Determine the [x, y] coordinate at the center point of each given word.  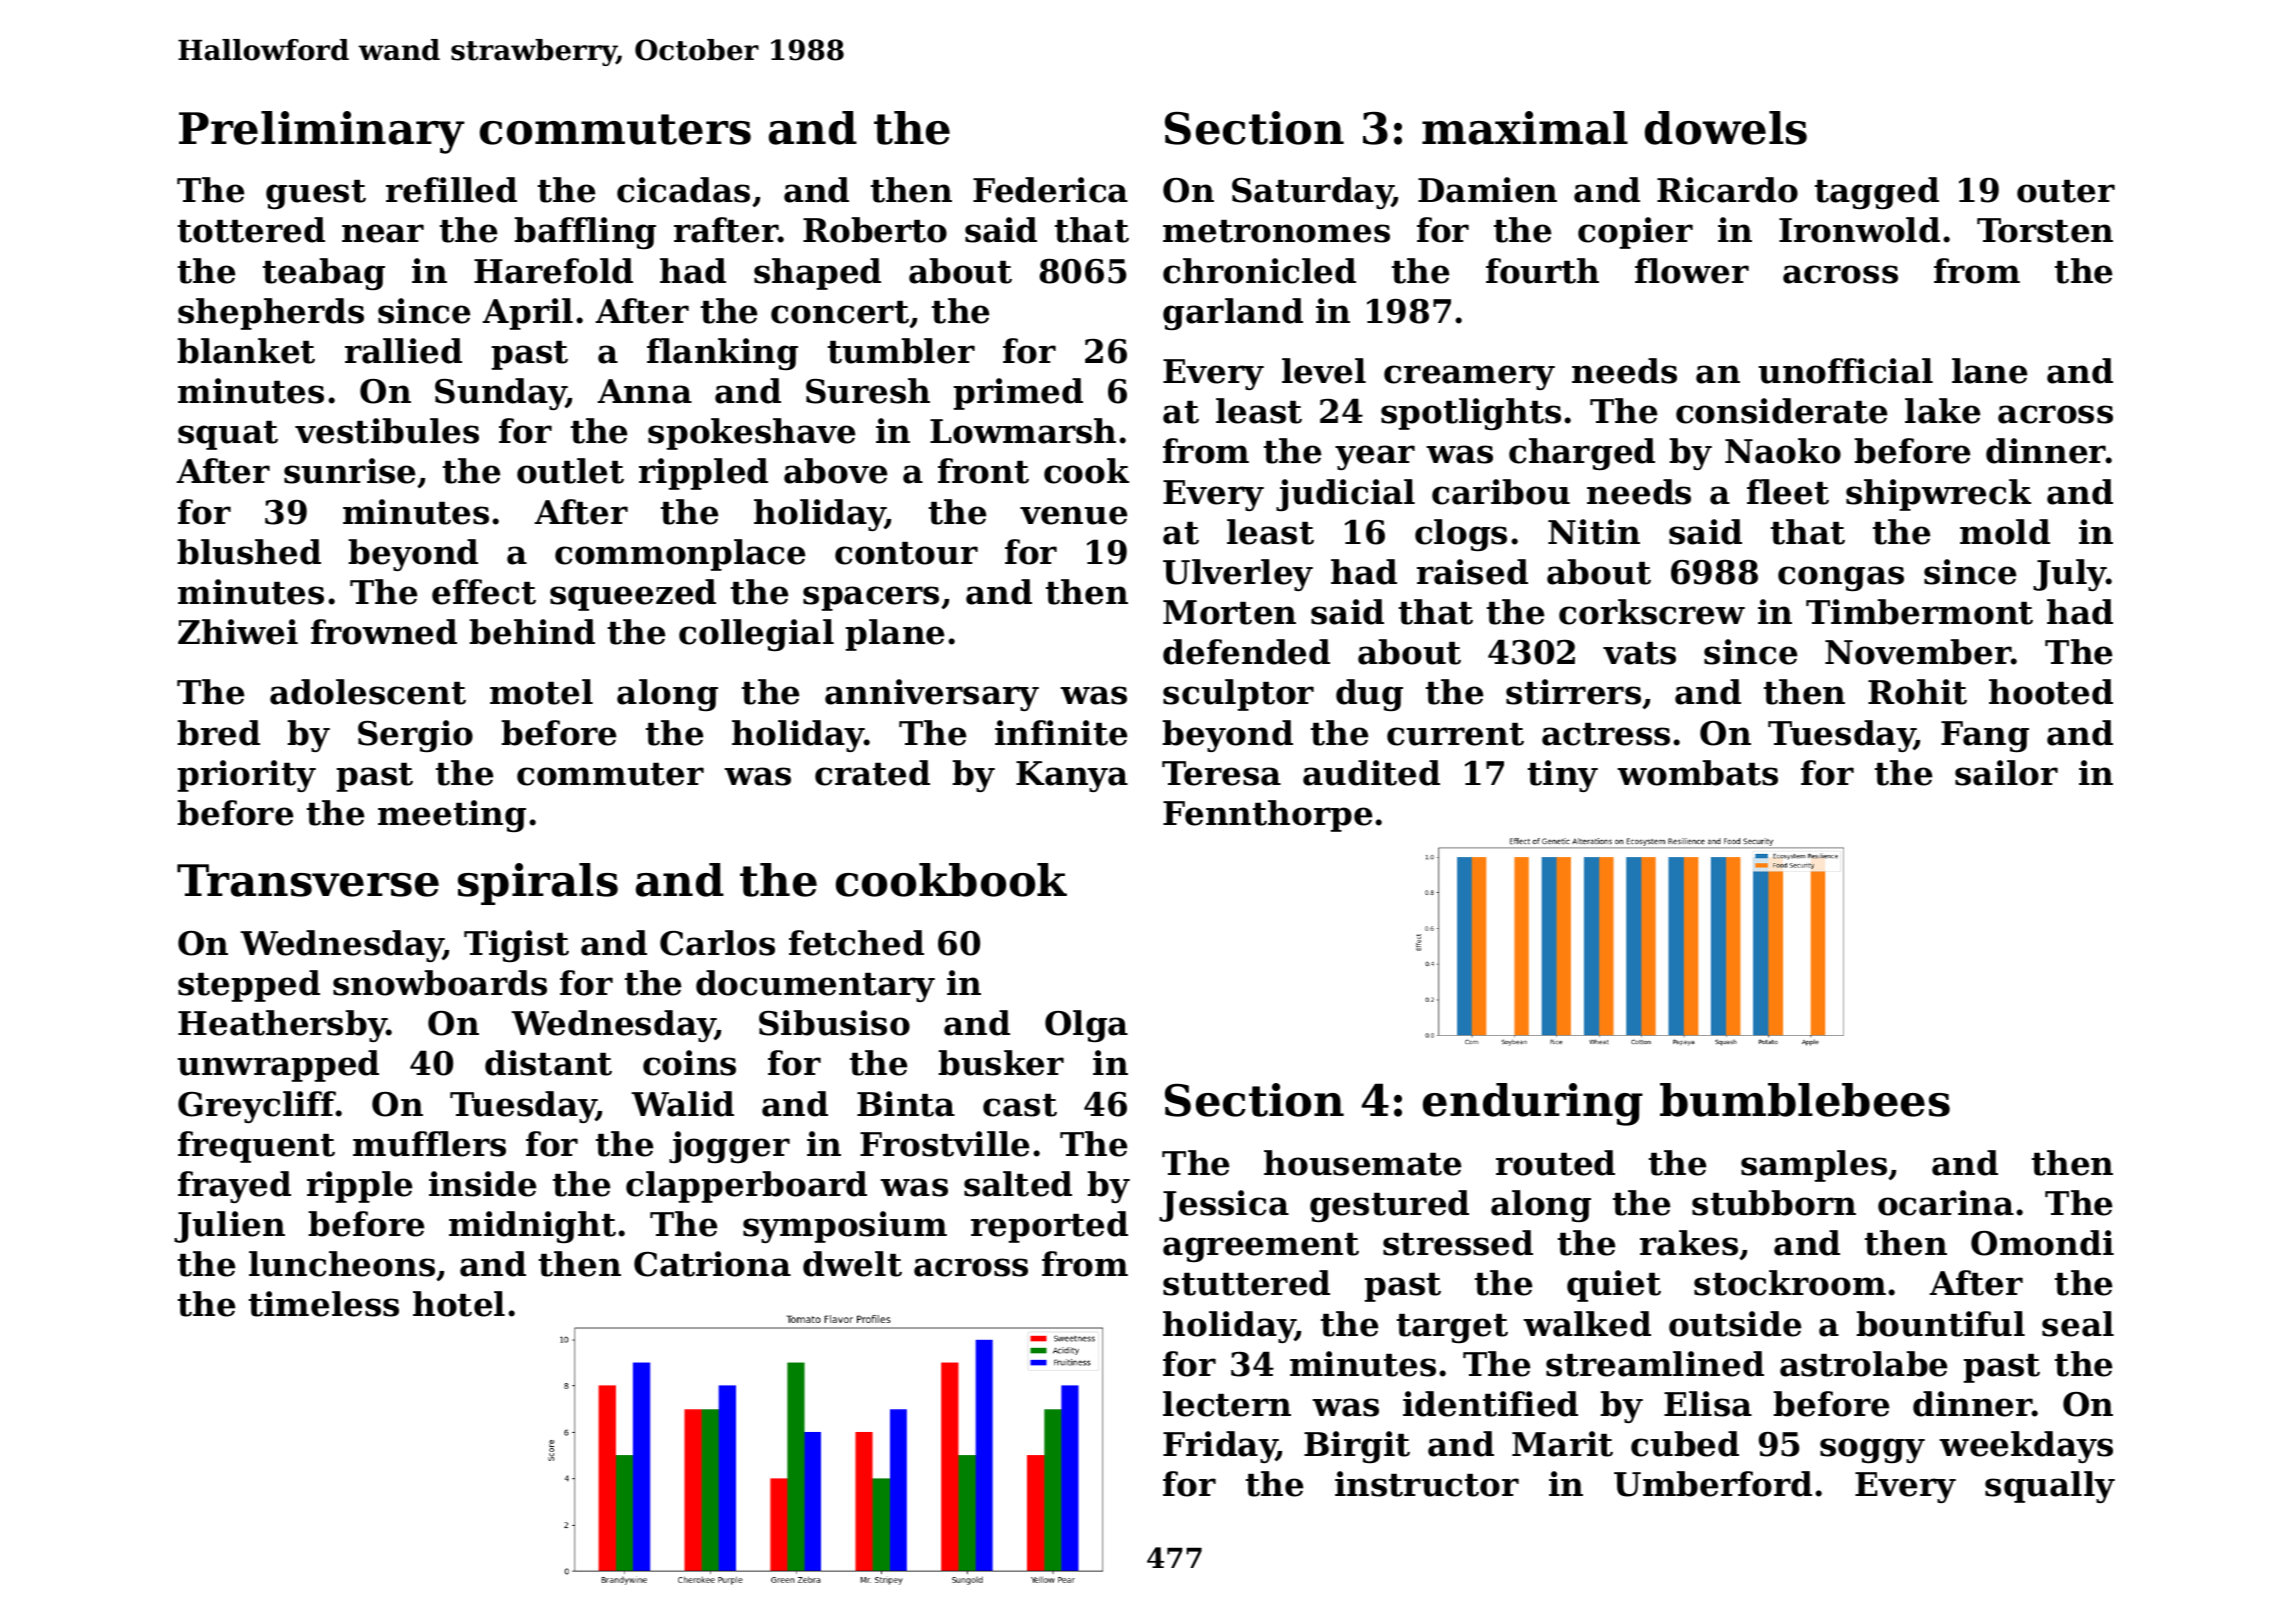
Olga [1086, 1026]
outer [2066, 191]
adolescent [368, 692]
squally [2050, 1487]
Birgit [1357, 1447]
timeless [324, 1304]
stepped [249, 986]
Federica [1050, 190]
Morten [1229, 612]
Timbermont [1919, 612]
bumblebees [1805, 1100]
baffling [585, 233]
